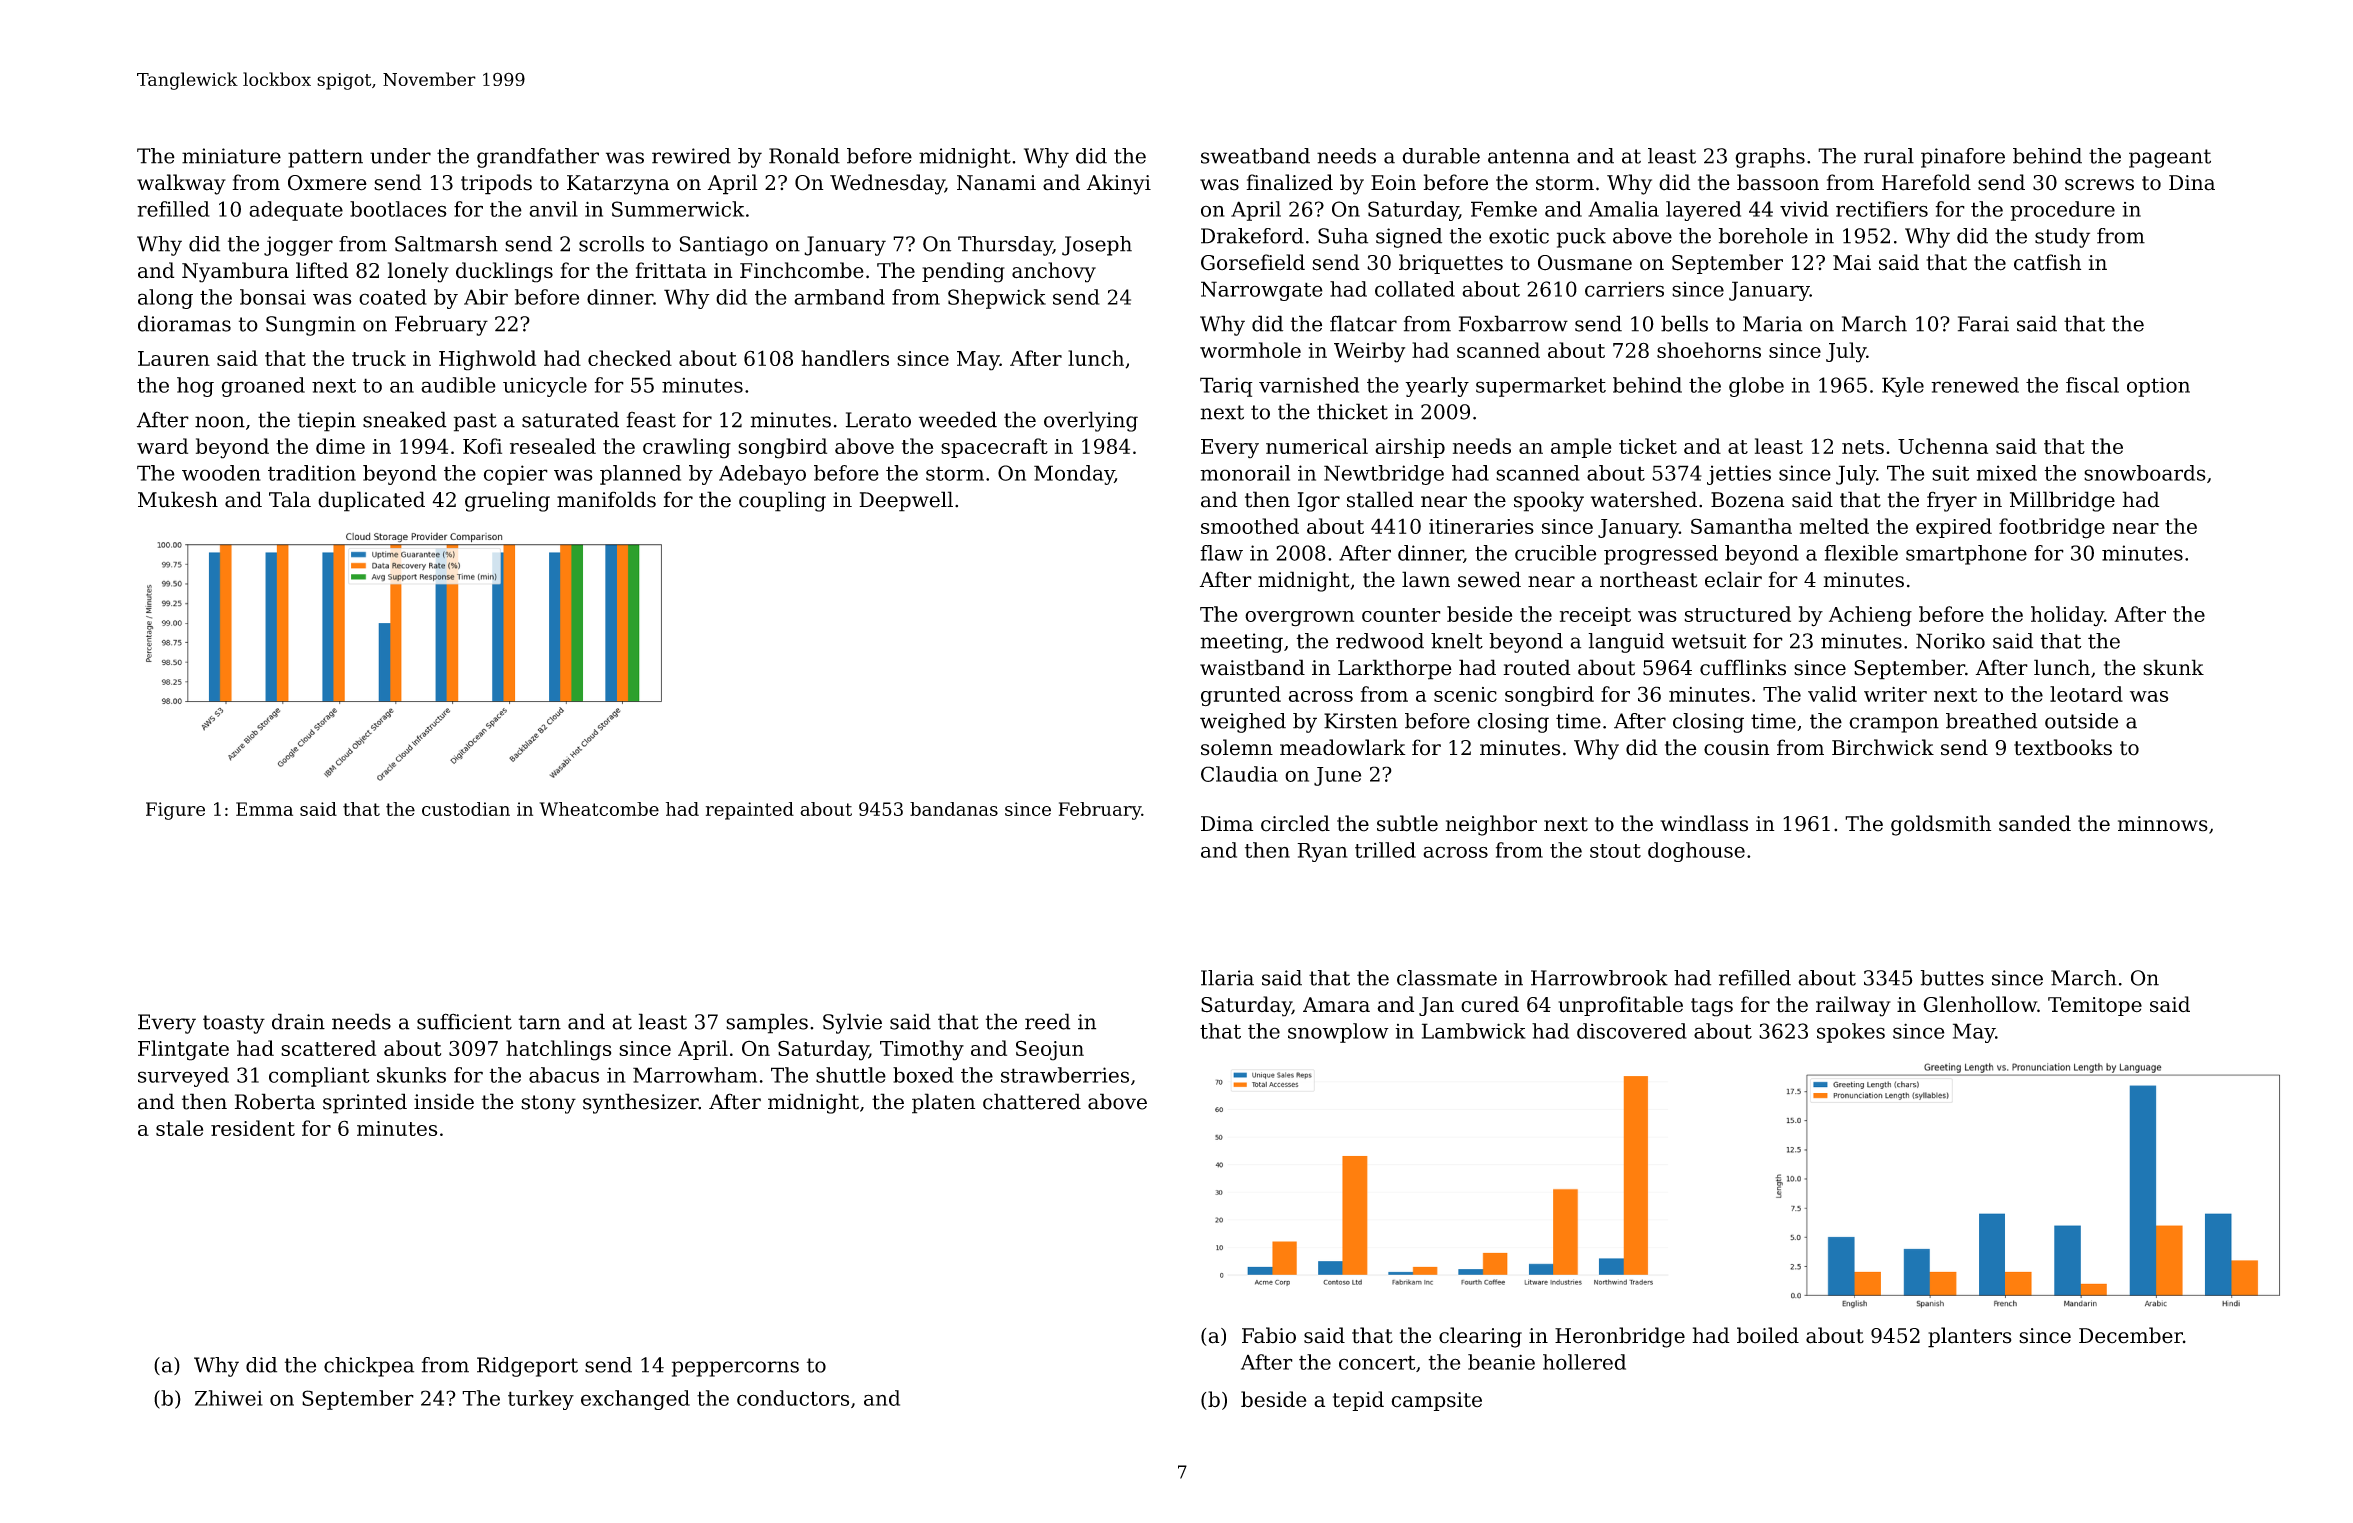  Describe the element at coordinates (1237, 747) in the document. I see `solemn` at that location.
